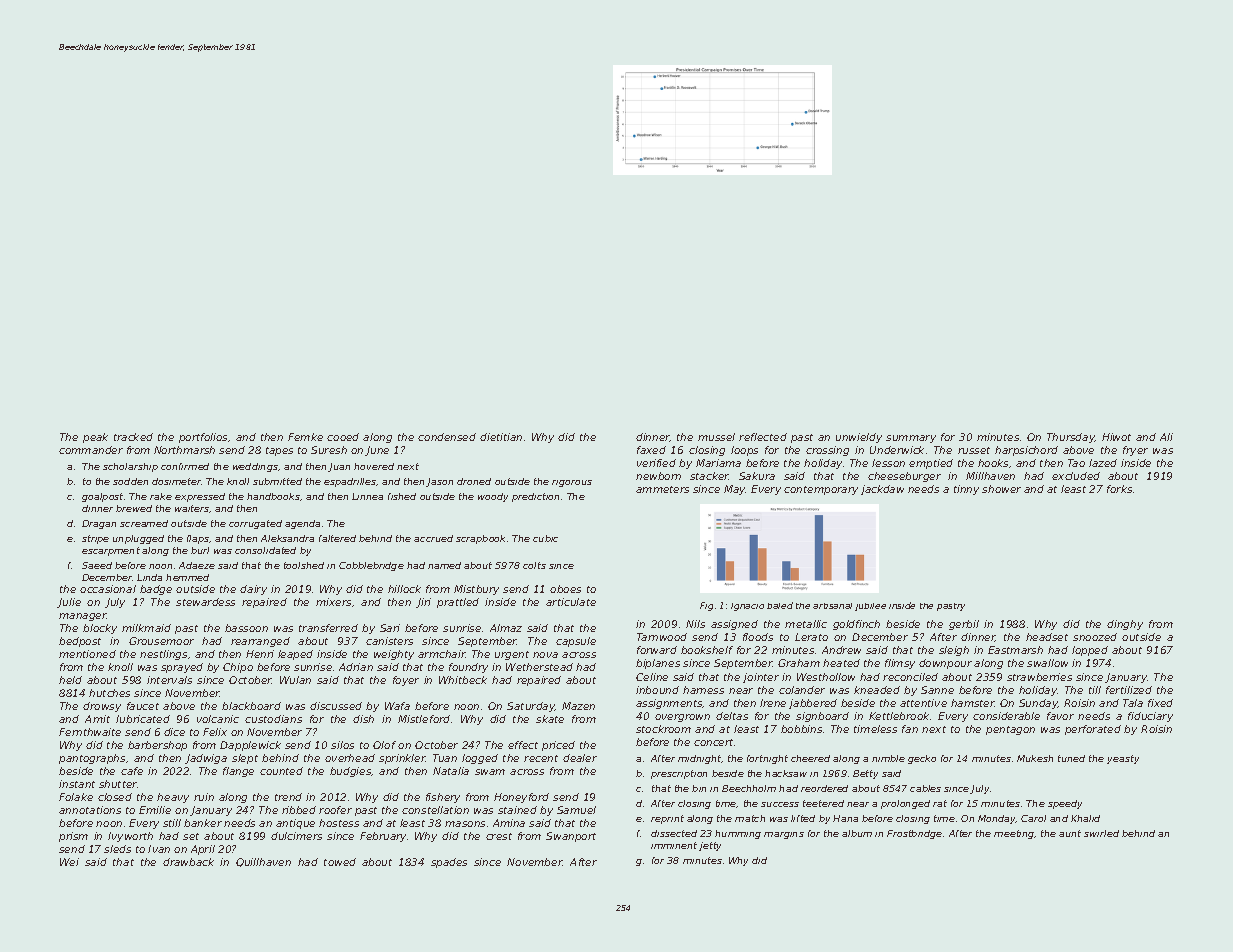 The width and height of the document is (1233, 952). What do you see at coordinates (744, 451) in the document?
I see `loops` at bounding box center [744, 451].
